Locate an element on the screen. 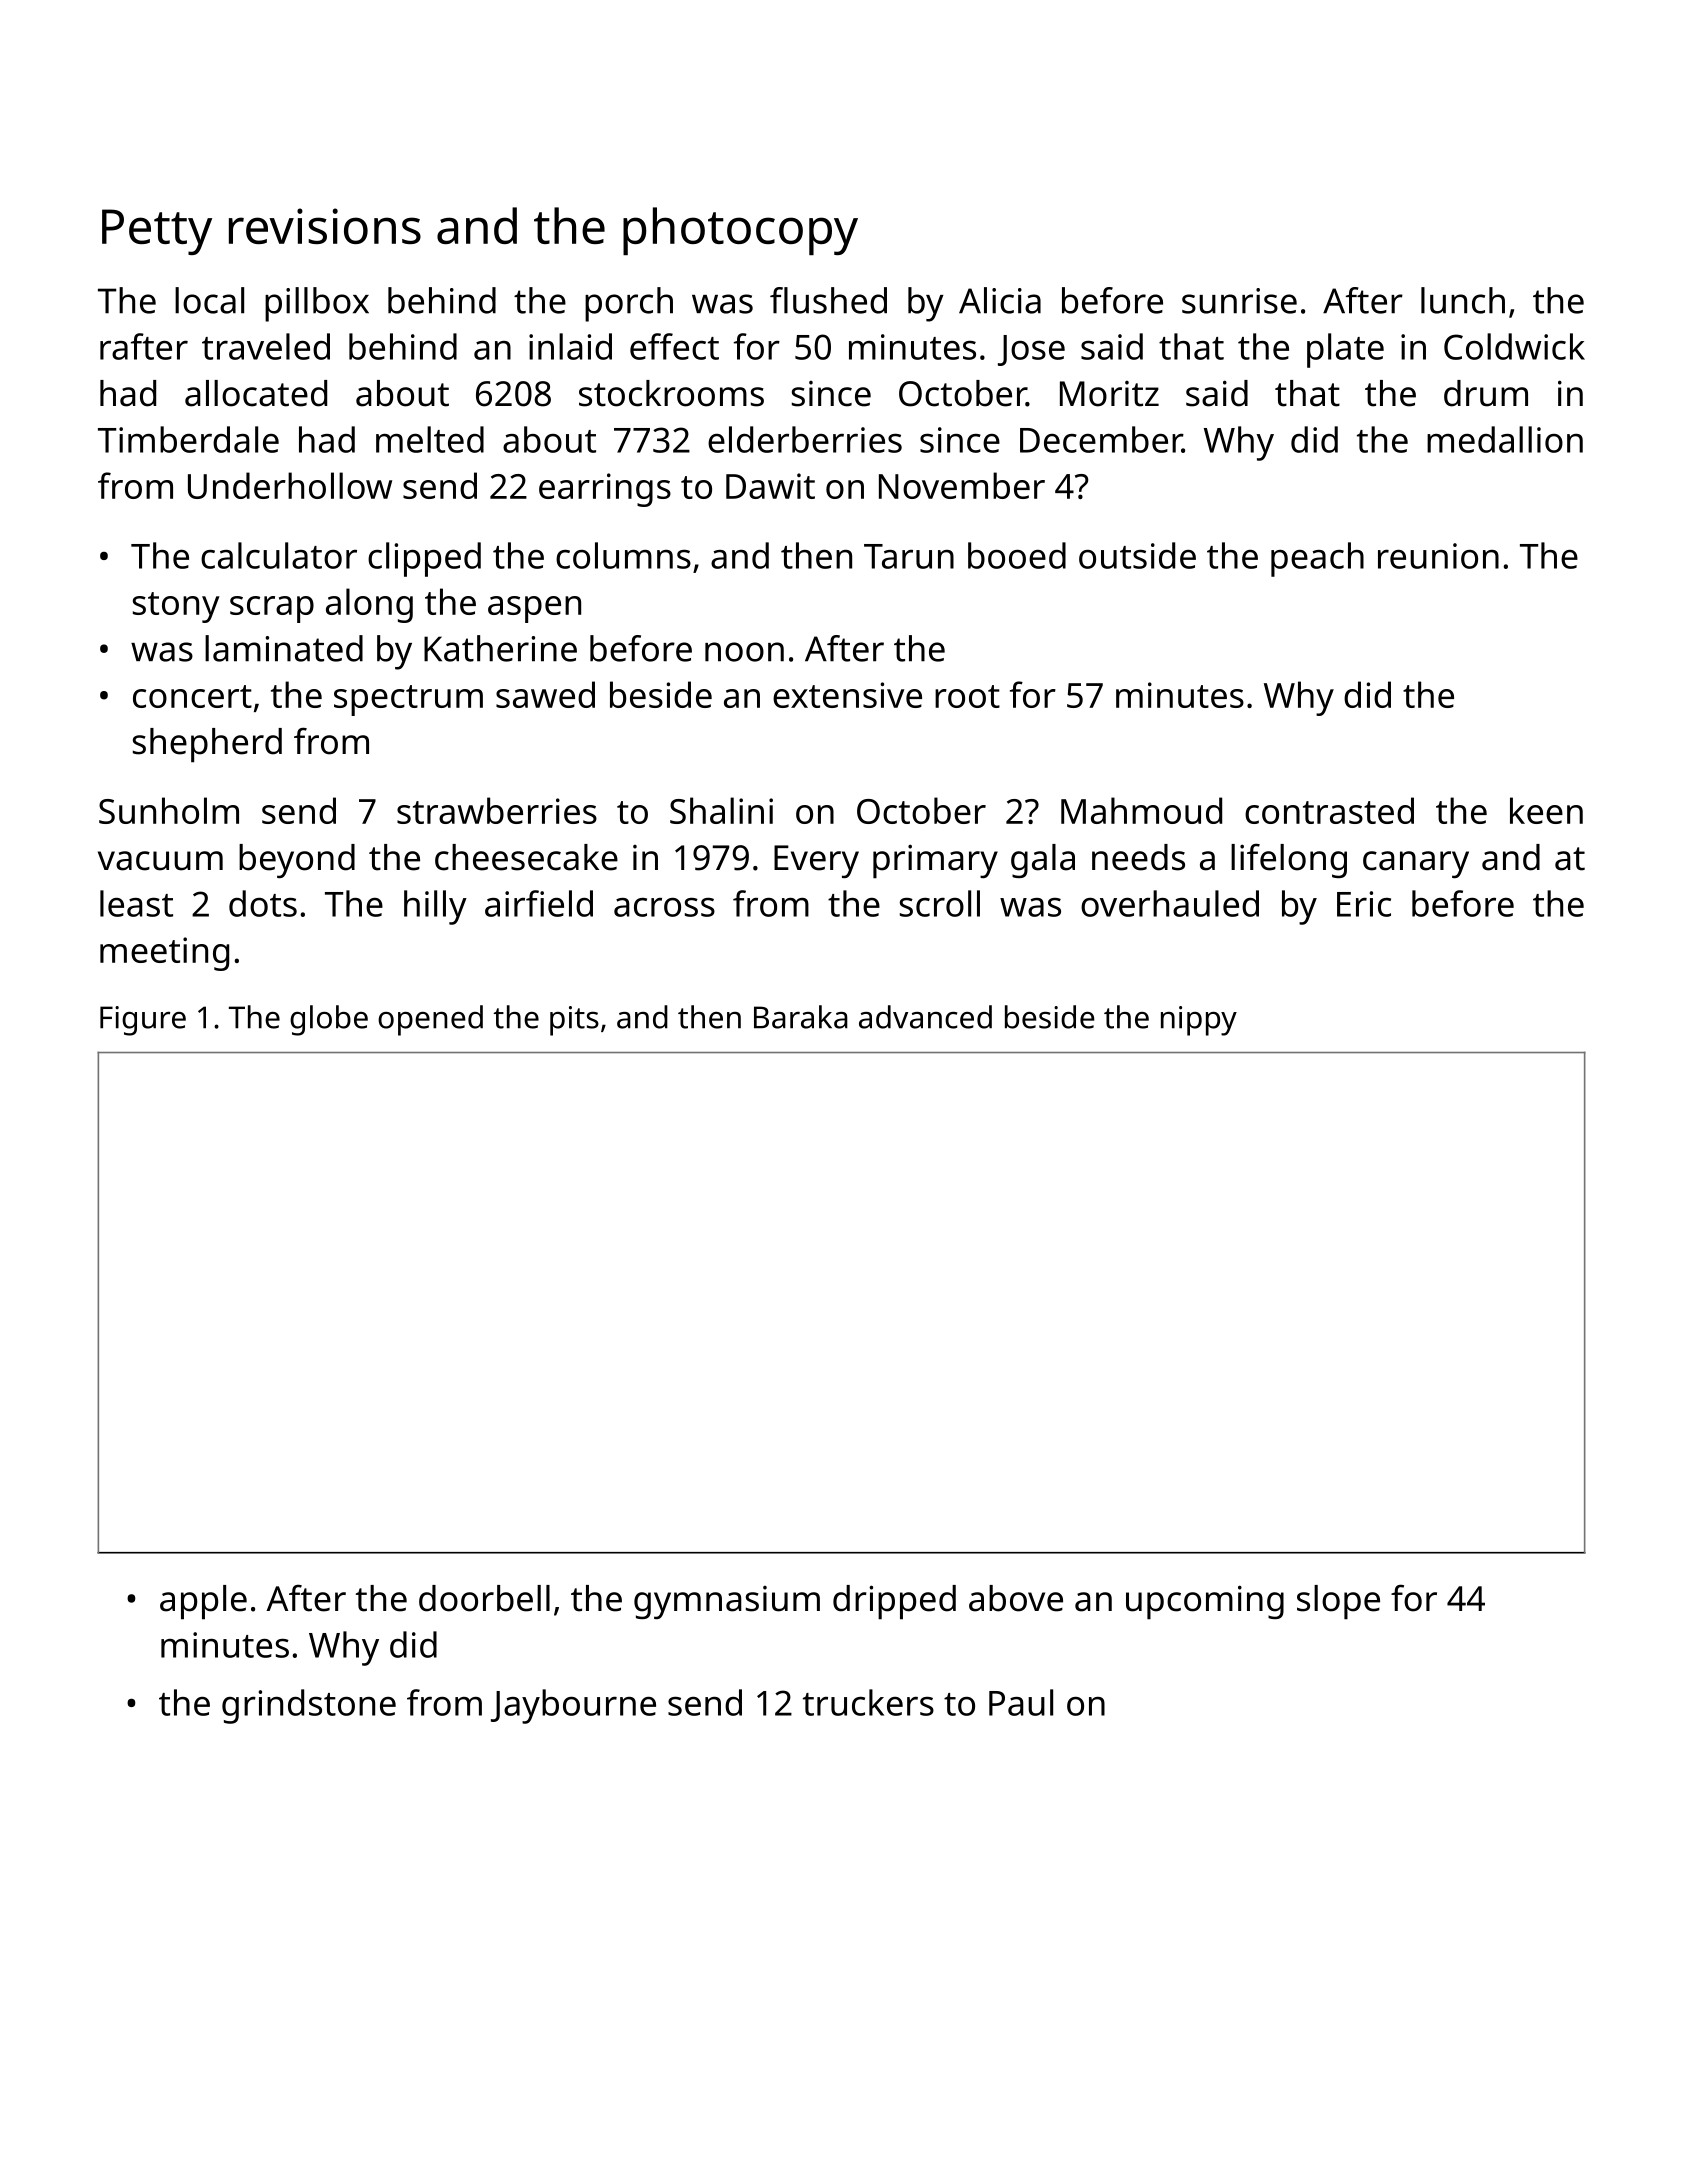 The height and width of the screenshot is (2178, 1683). Baraka is located at coordinates (801, 1017).
